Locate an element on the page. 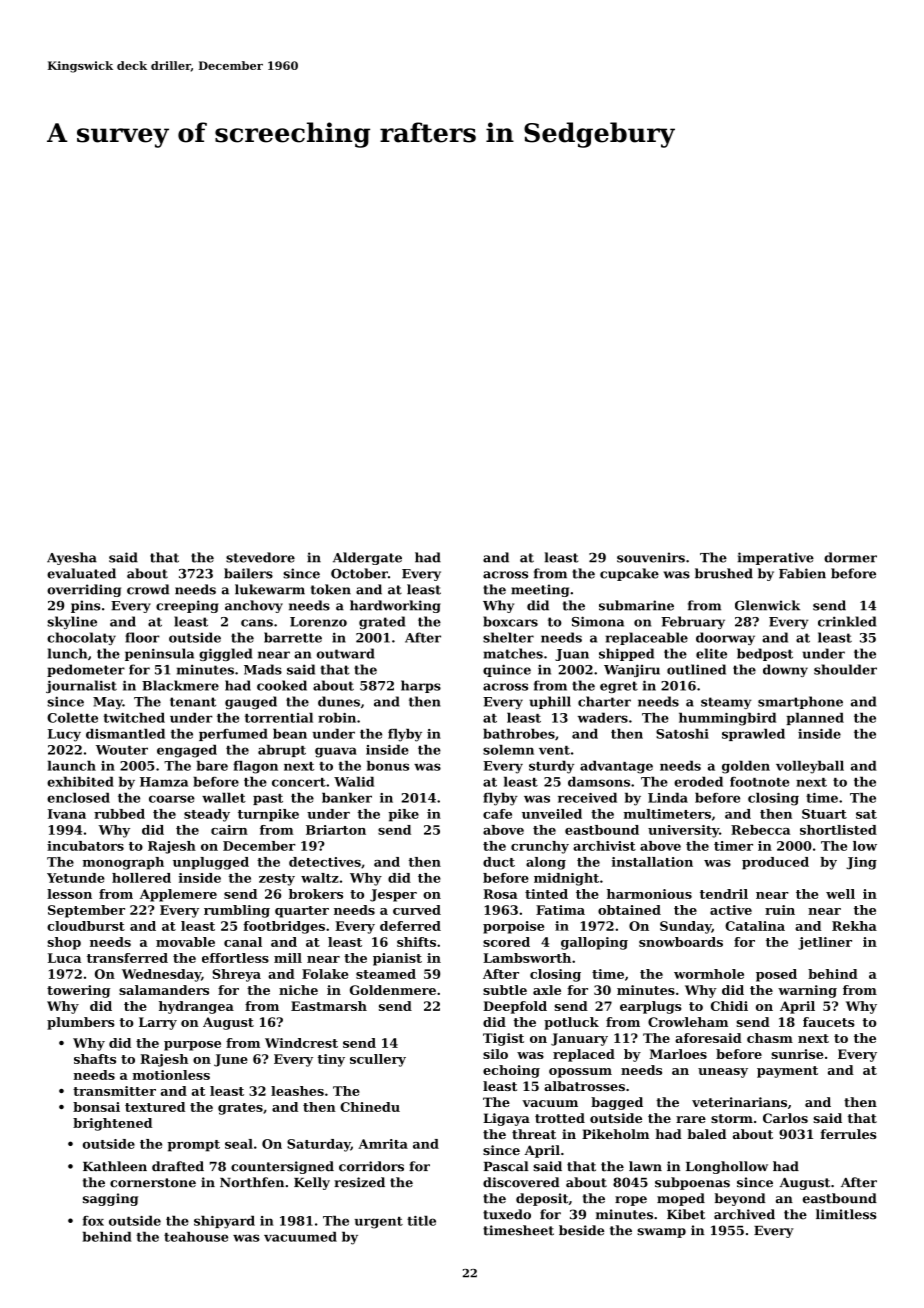  Aldergate is located at coordinates (367, 558).
